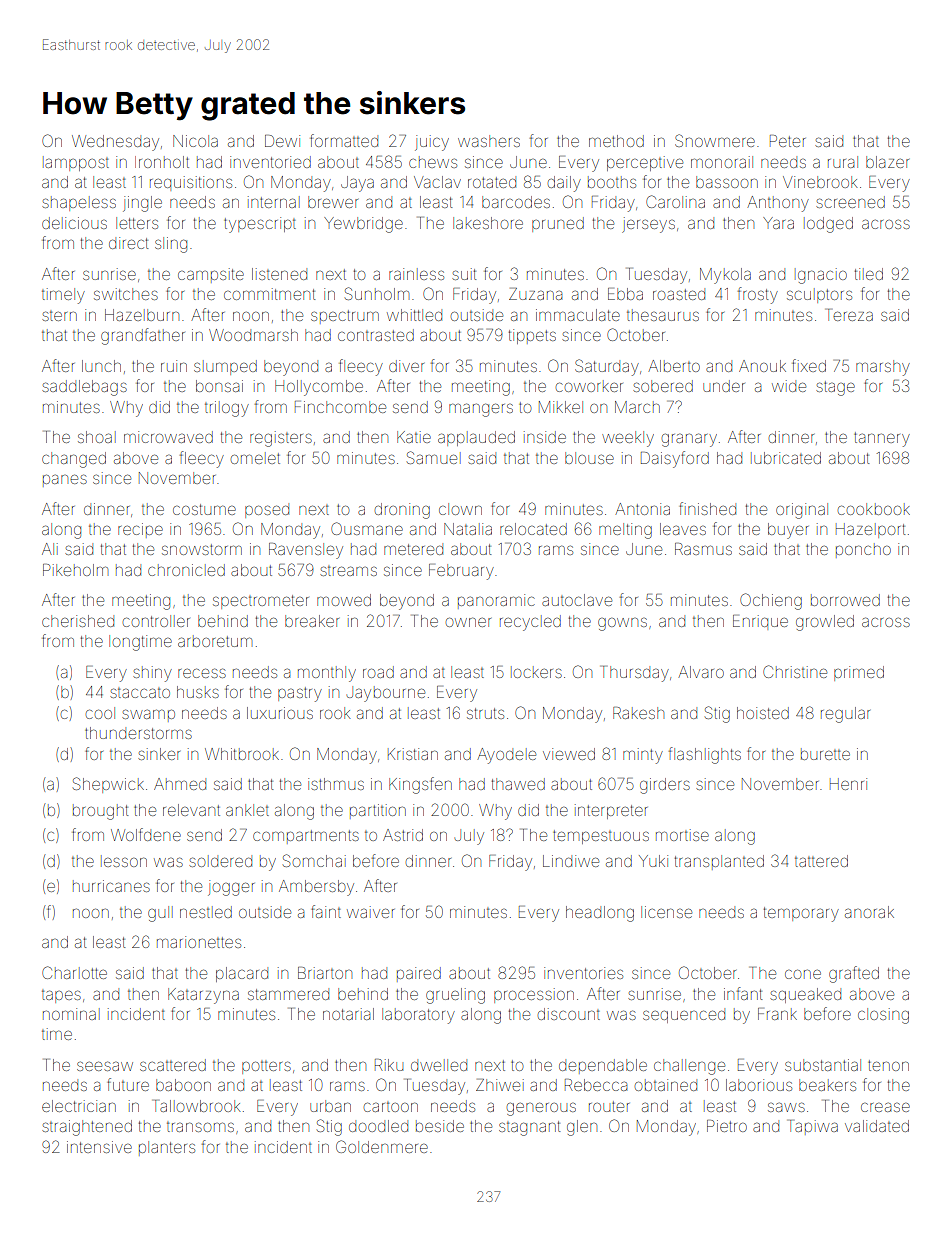 The image size is (952, 1233). Describe the element at coordinates (206, 912) in the page. I see `nestled` at that location.
